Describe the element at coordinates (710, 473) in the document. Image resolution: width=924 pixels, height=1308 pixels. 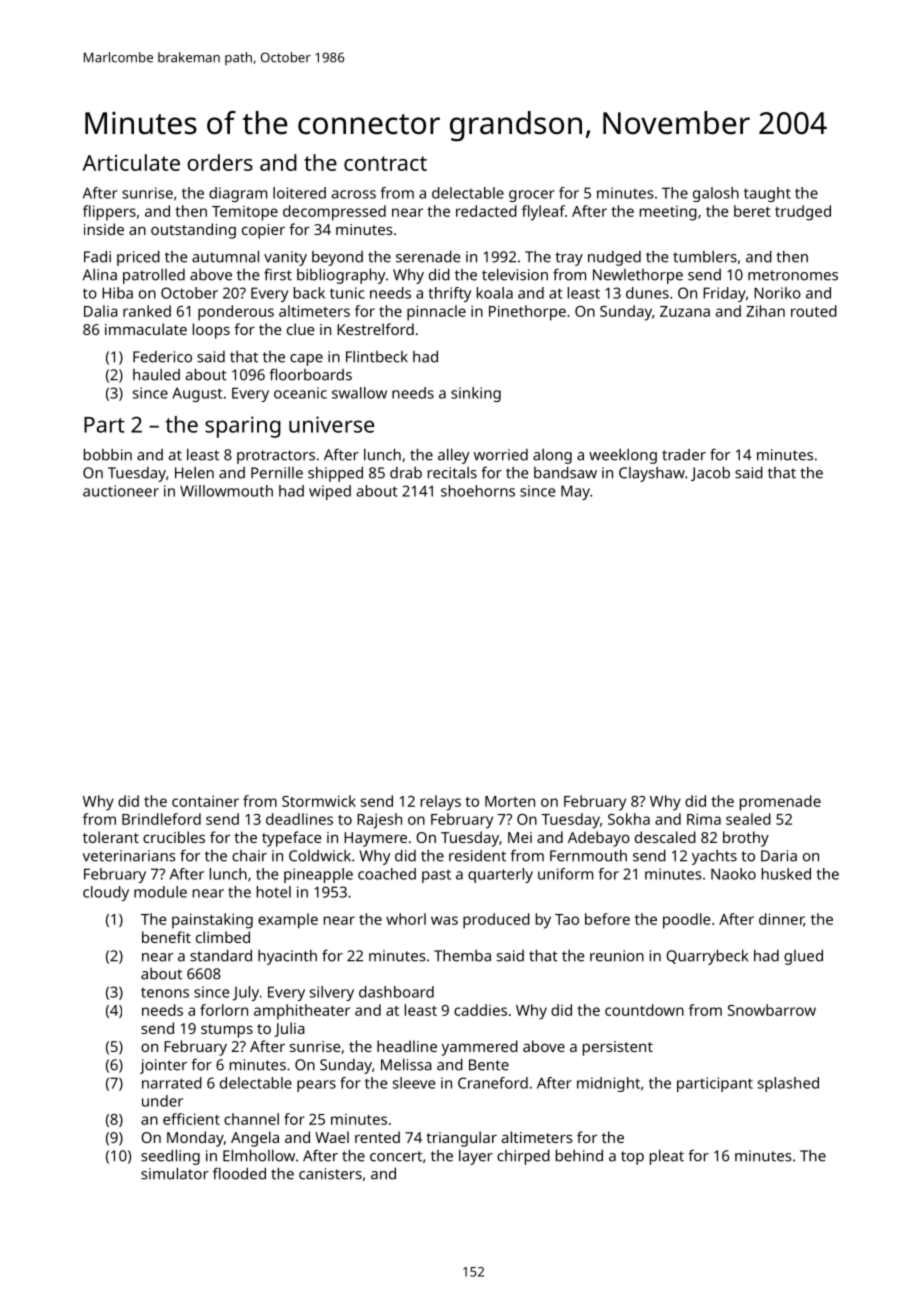
I see `Jacob` at that location.
